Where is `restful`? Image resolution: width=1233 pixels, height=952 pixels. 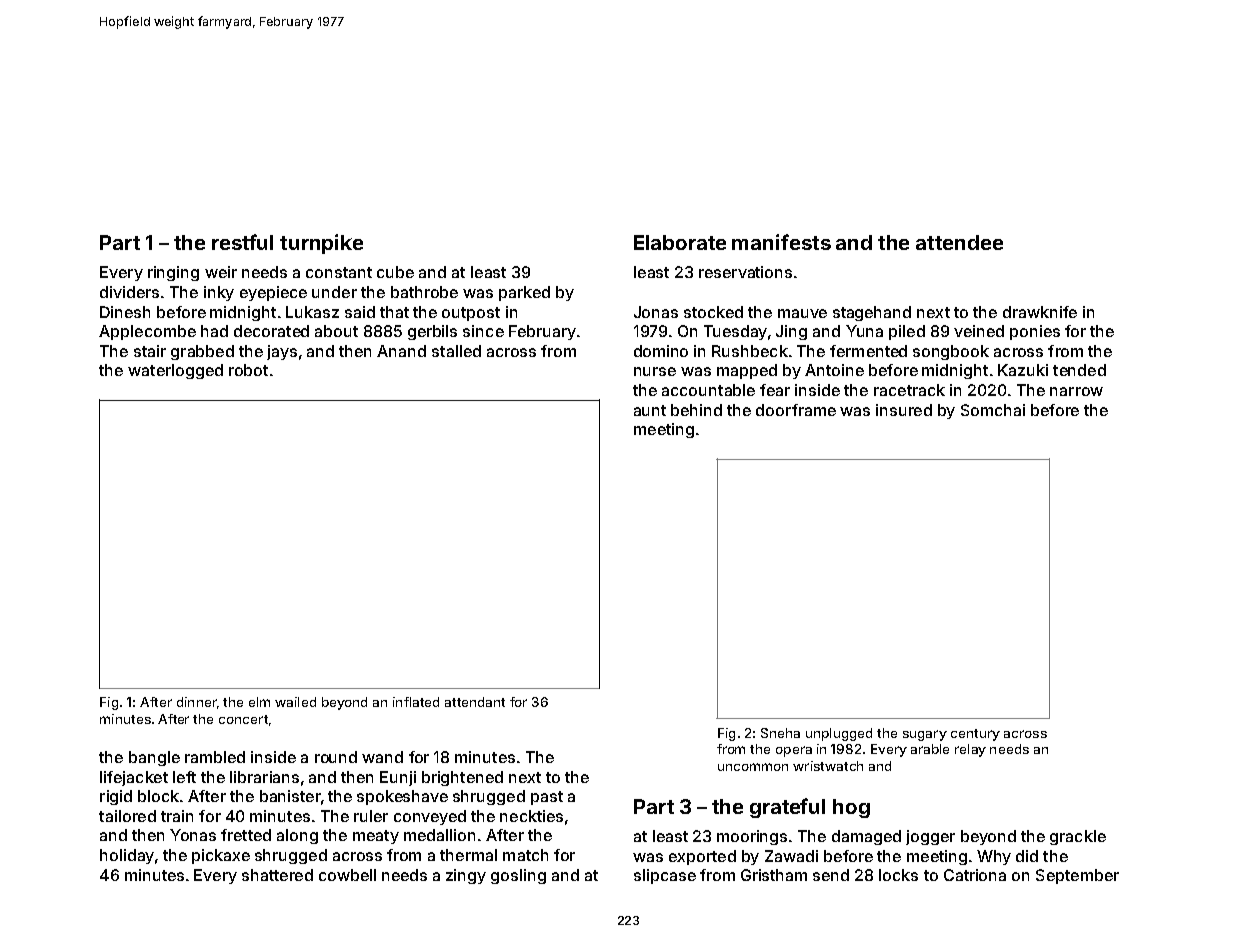
restful is located at coordinates (242, 242).
